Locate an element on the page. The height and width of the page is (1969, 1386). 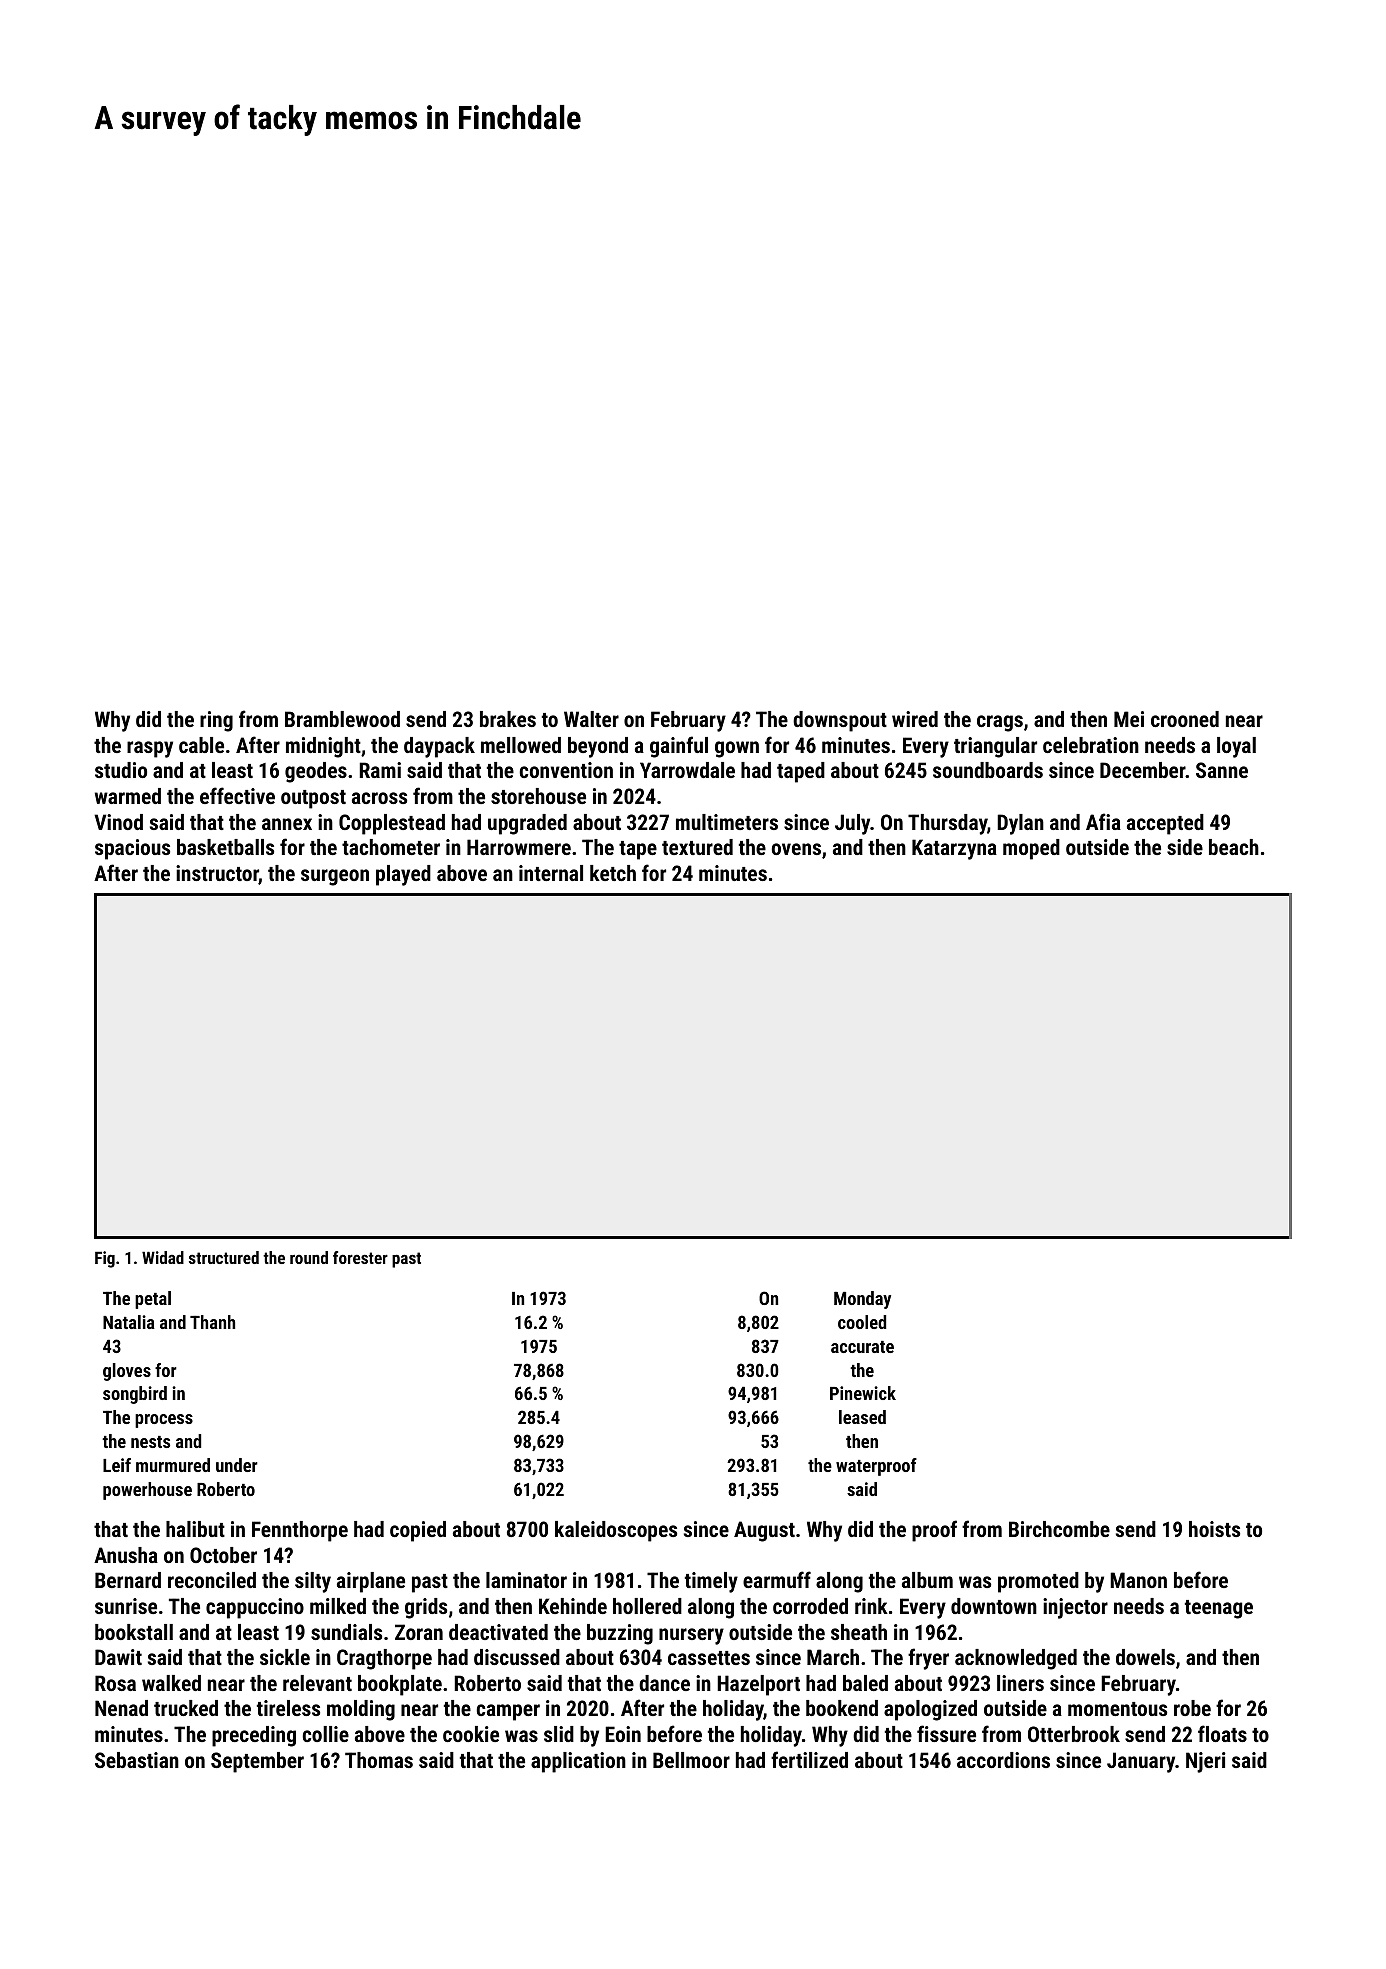
application is located at coordinates (578, 1762).
